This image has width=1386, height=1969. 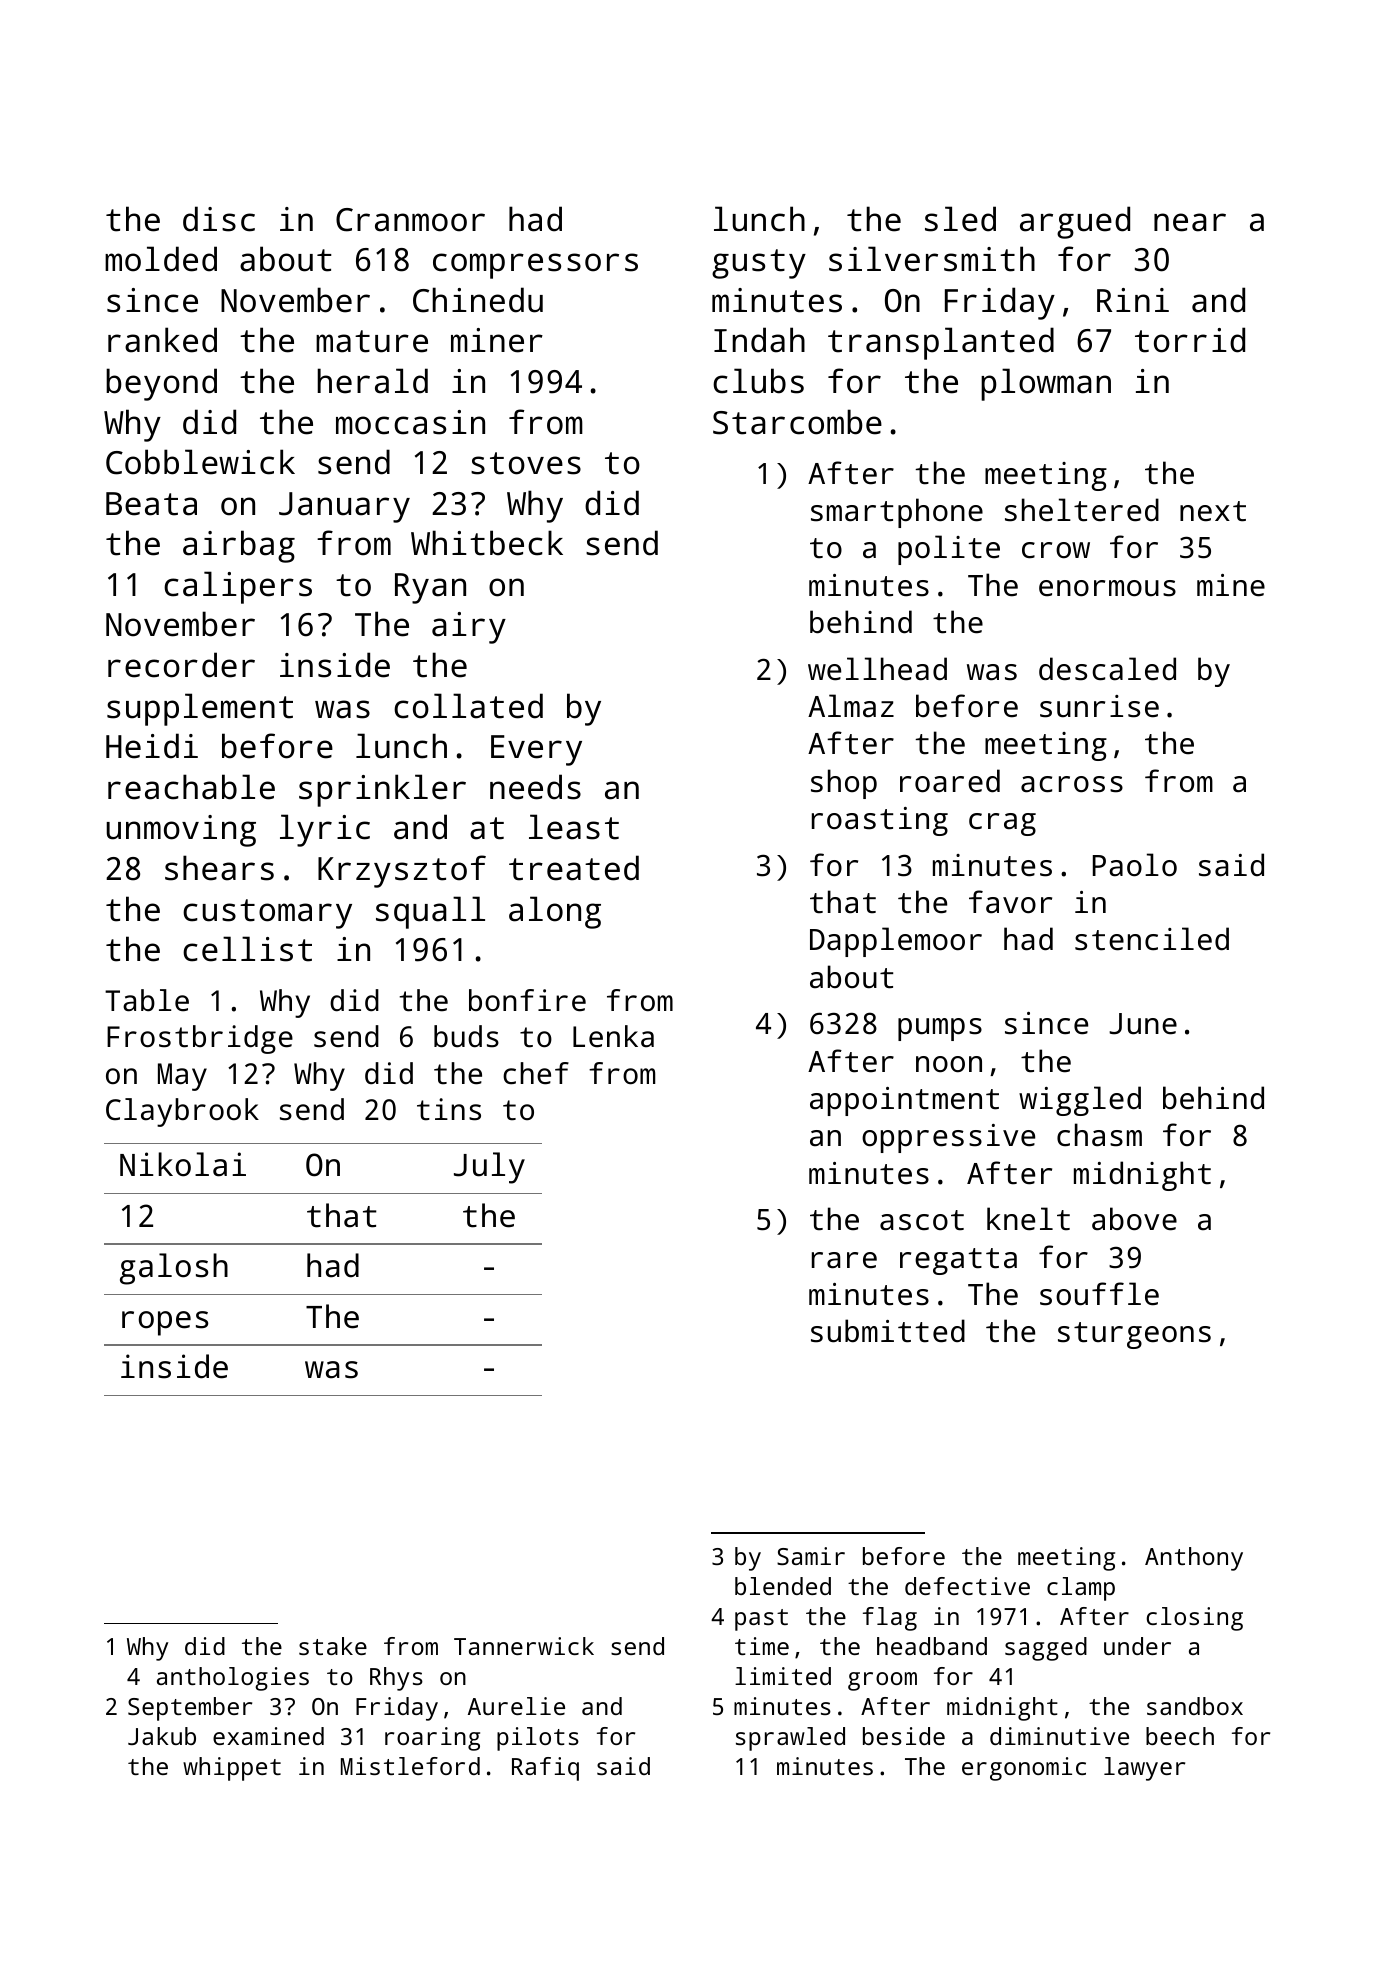 I want to click on across, so click(x=1072, y=784).
